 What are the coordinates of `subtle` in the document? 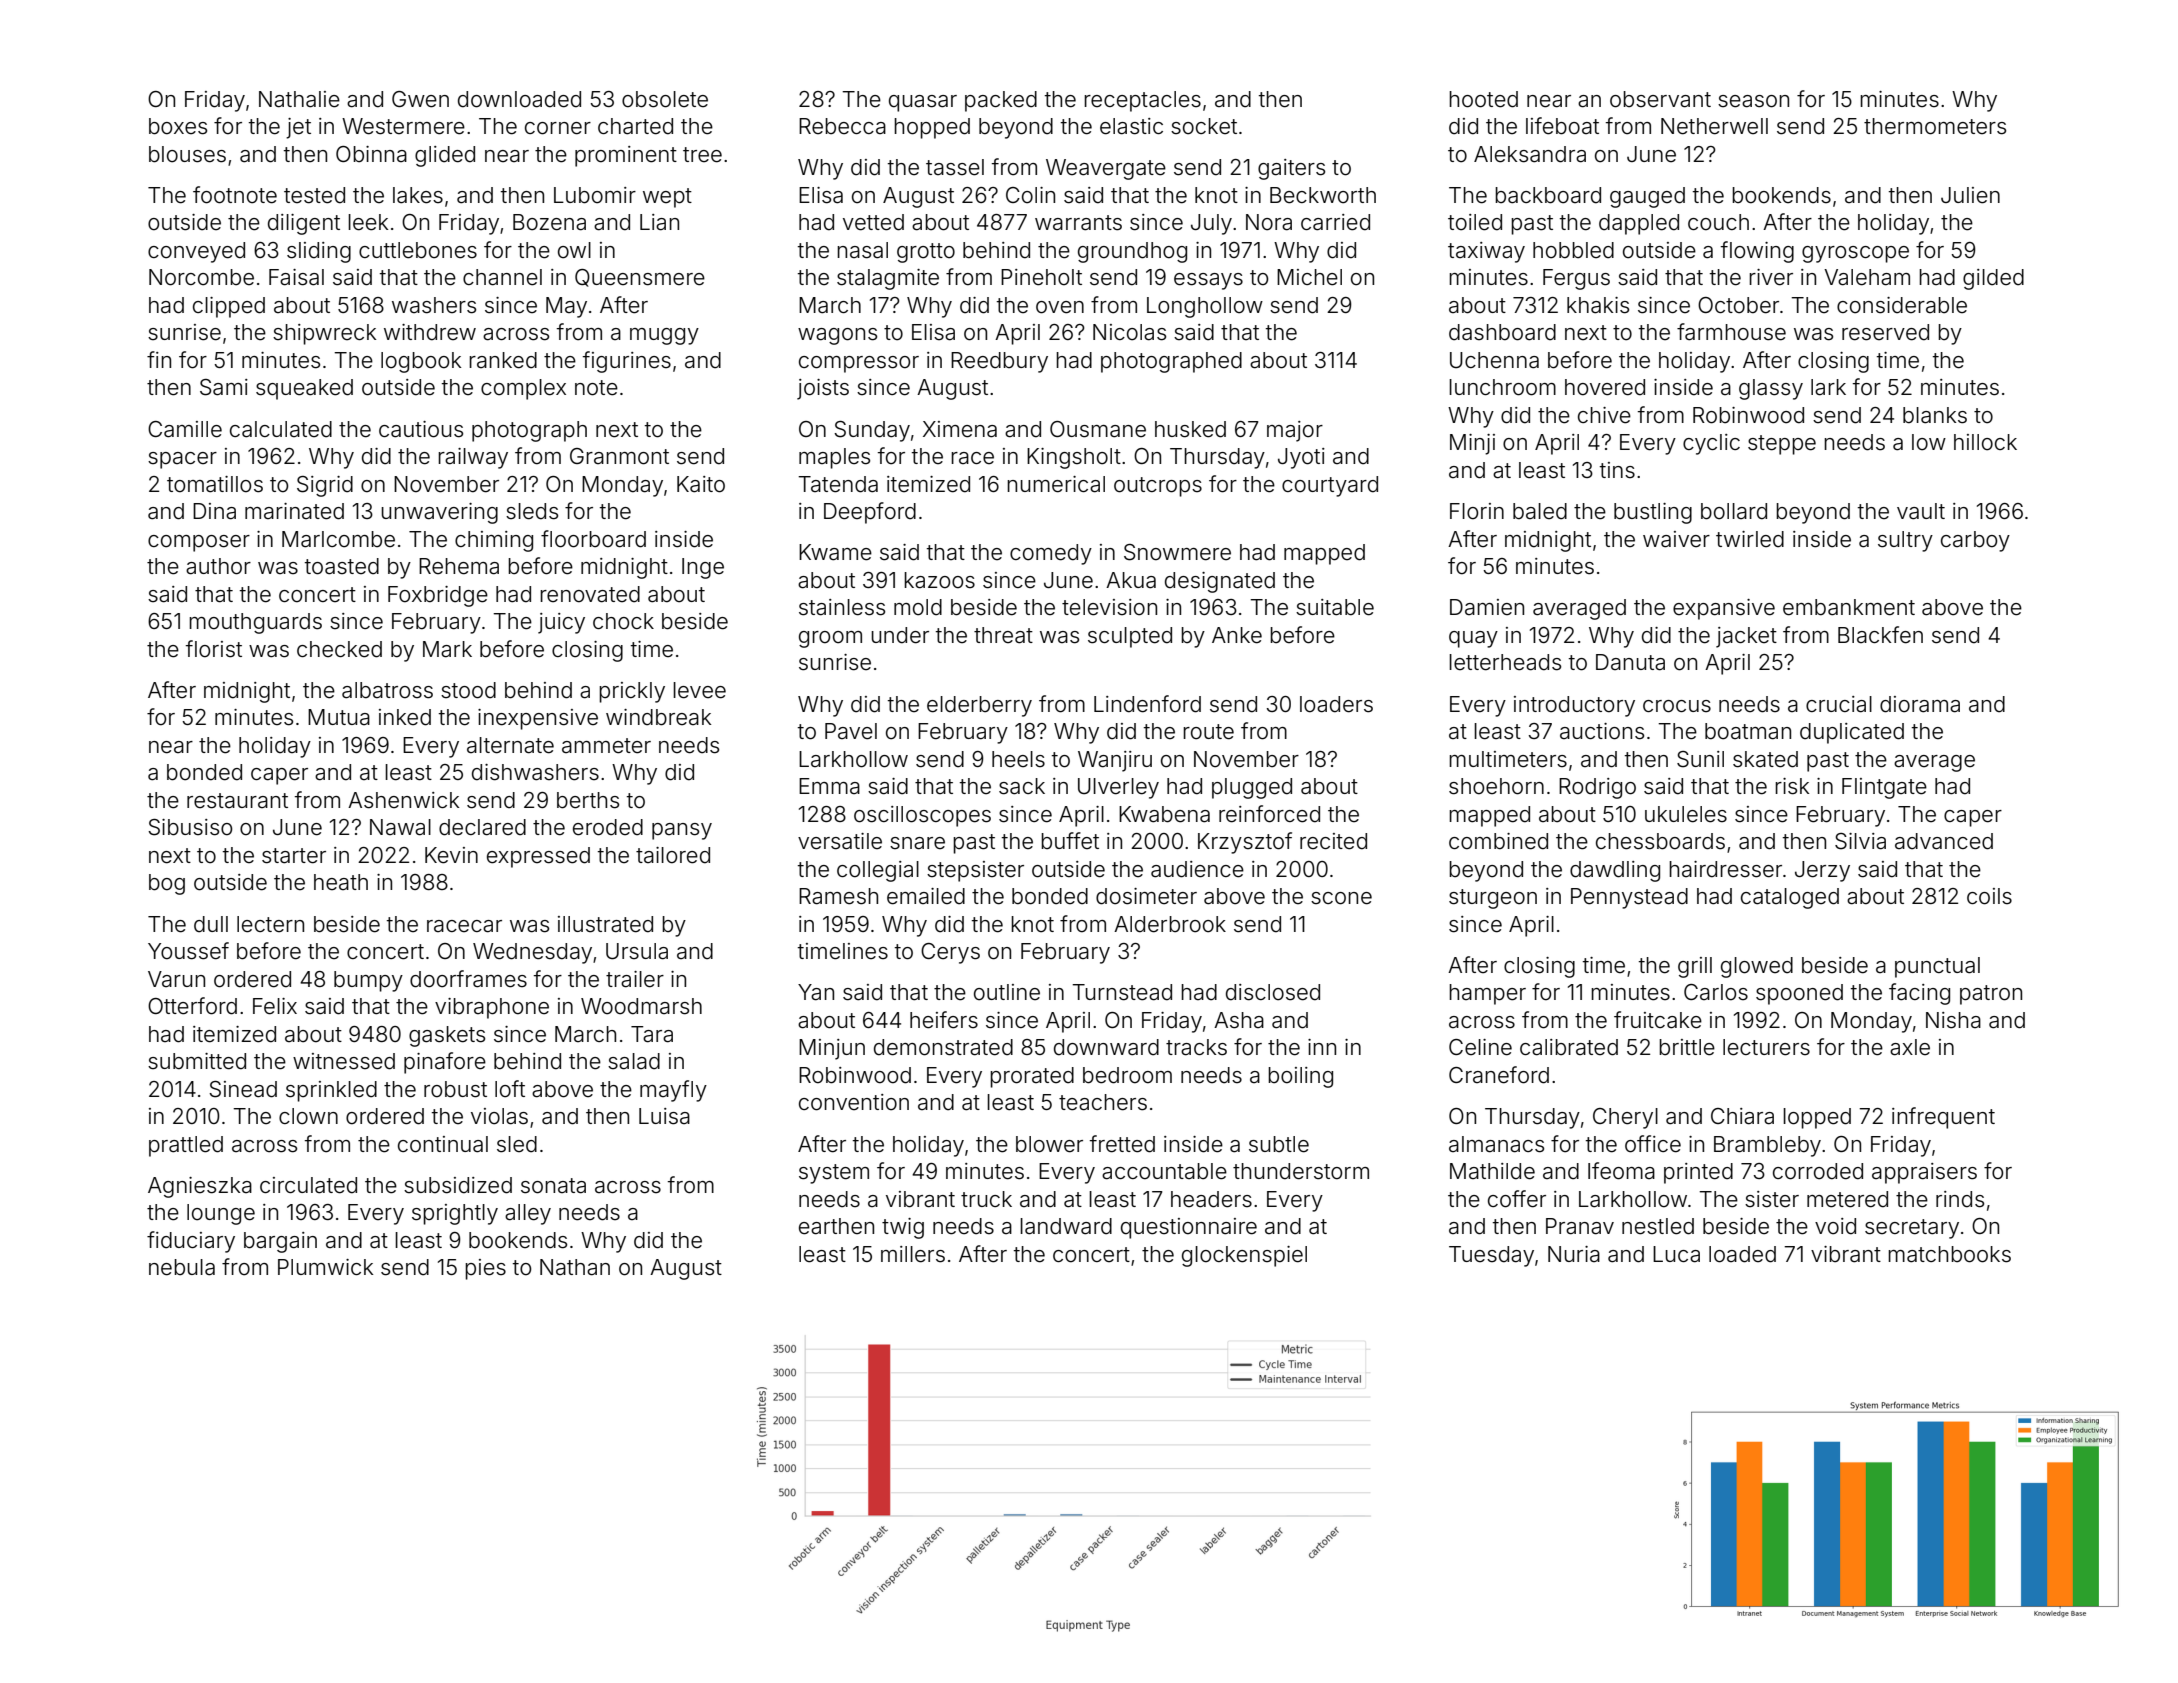 It's located at (1279, 1144).
